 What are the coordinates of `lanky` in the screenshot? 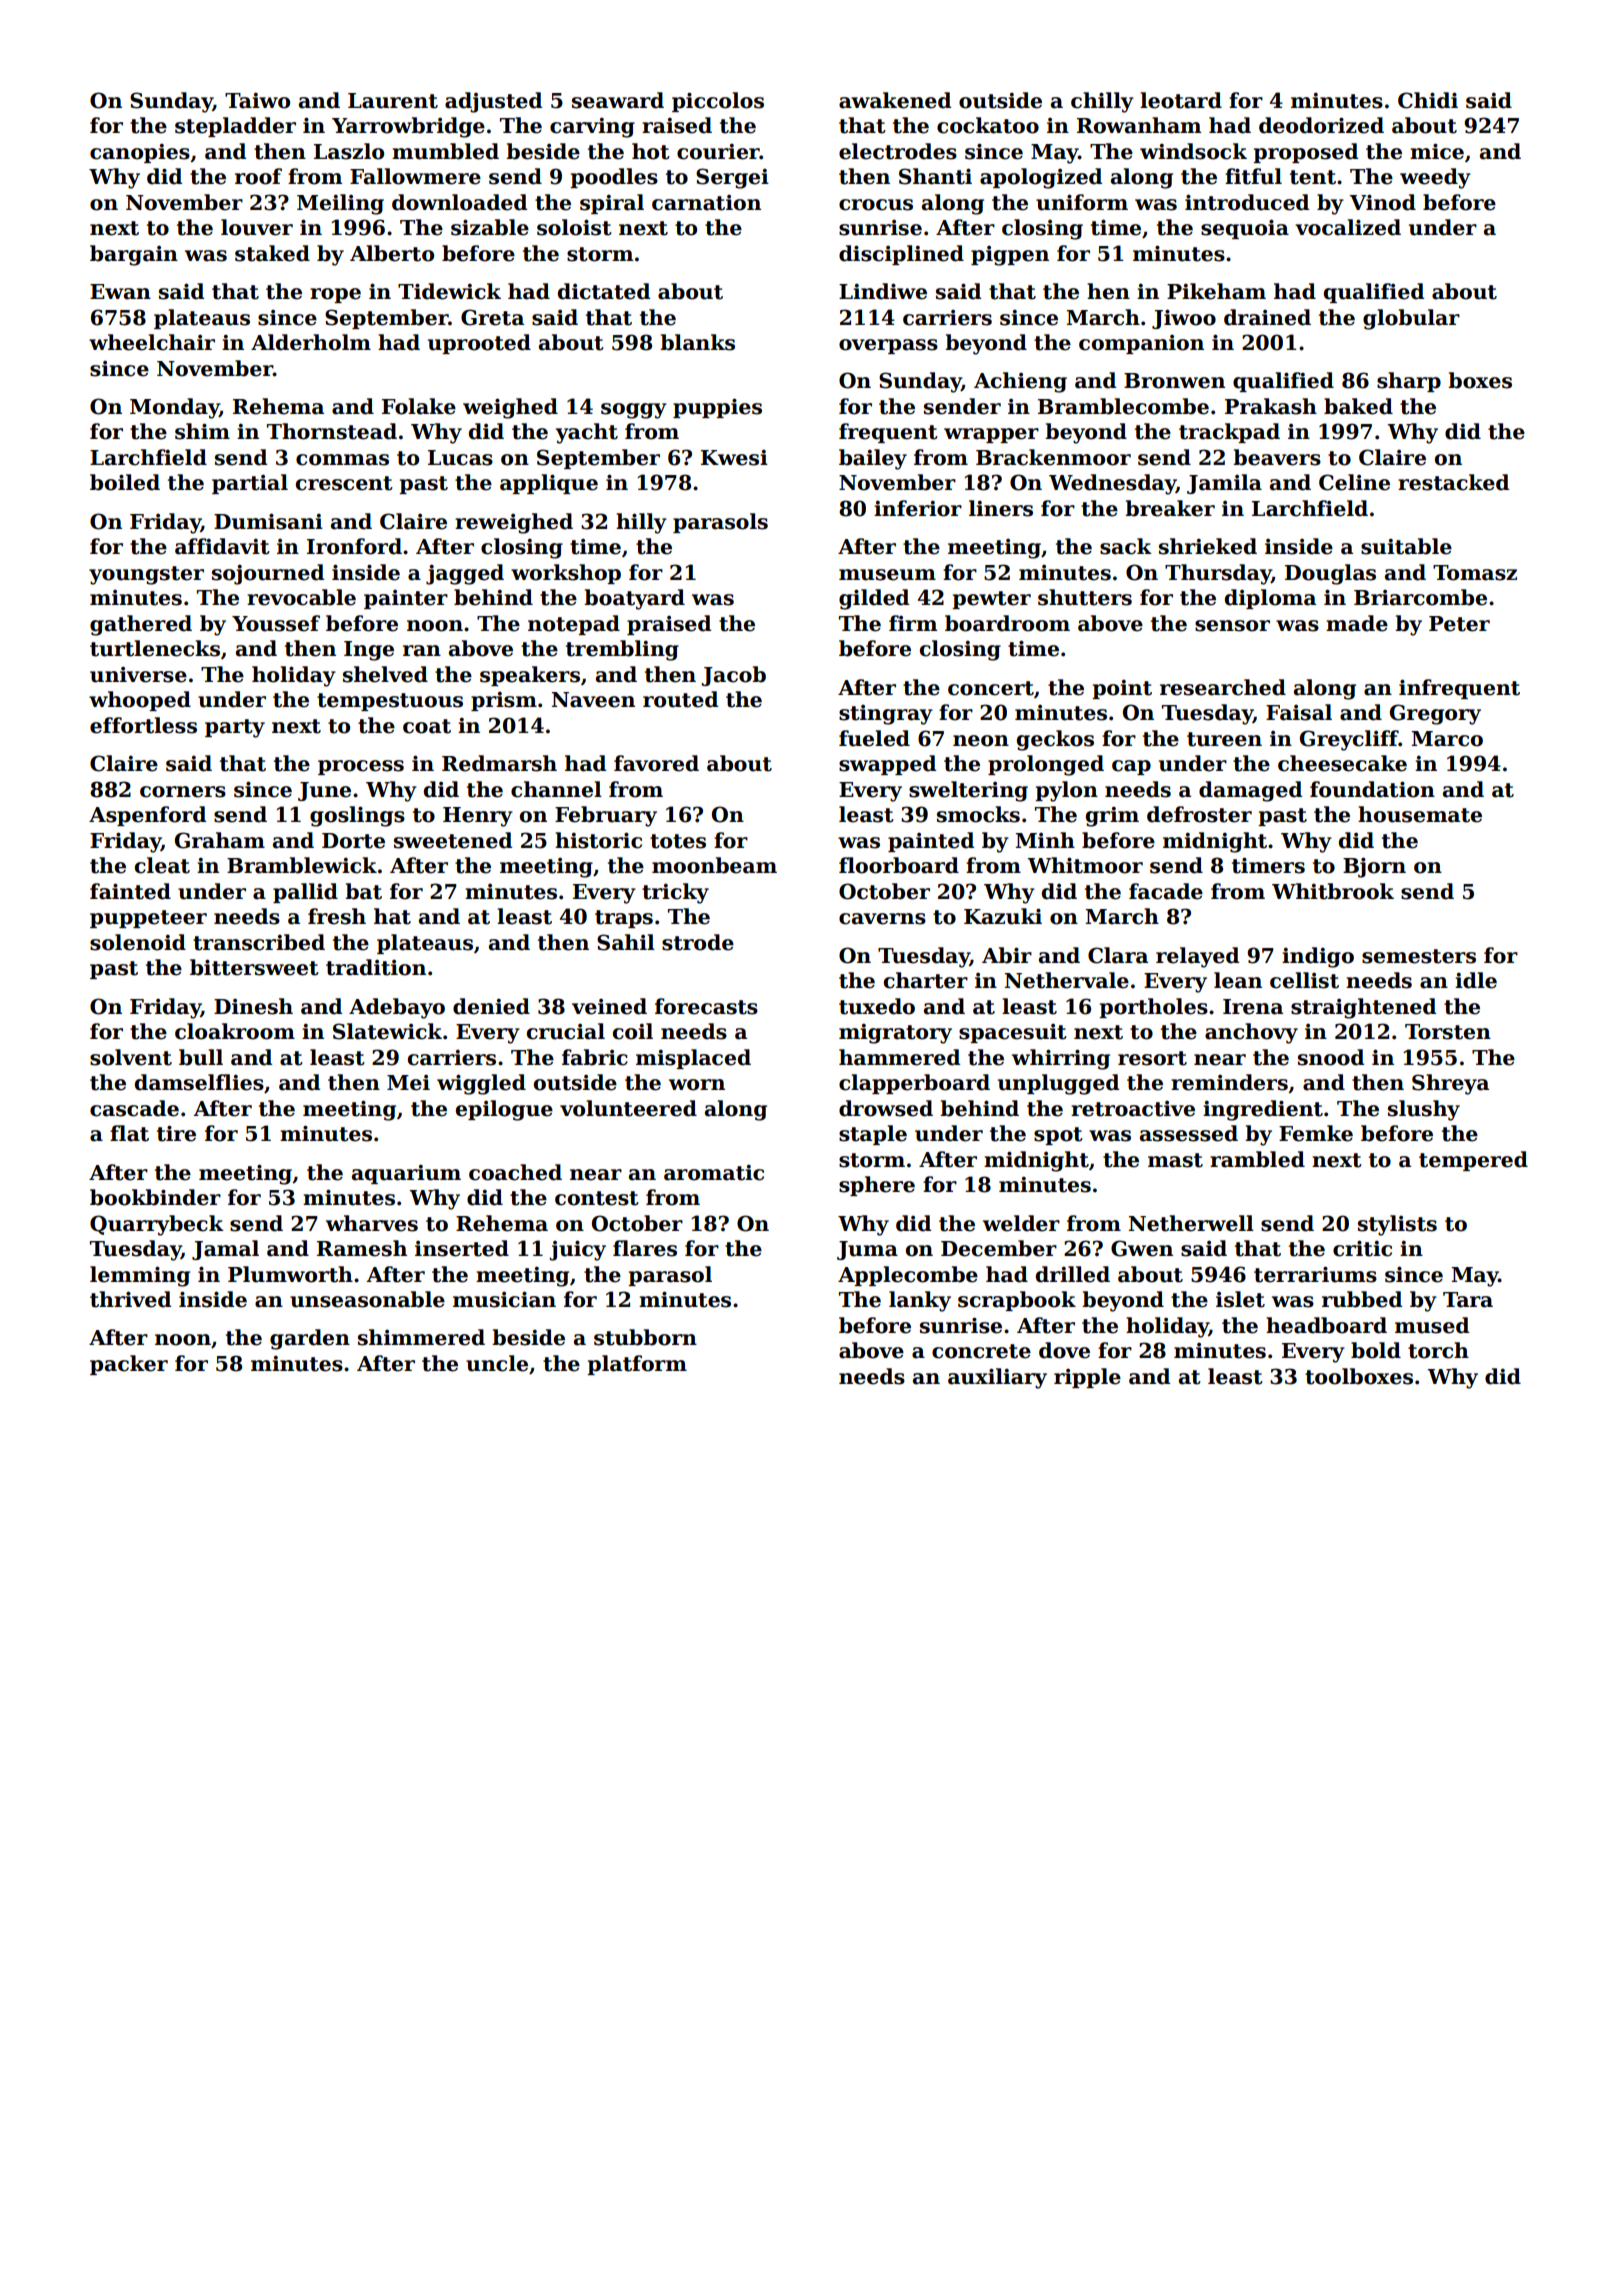 It's located at (920, 1301).
